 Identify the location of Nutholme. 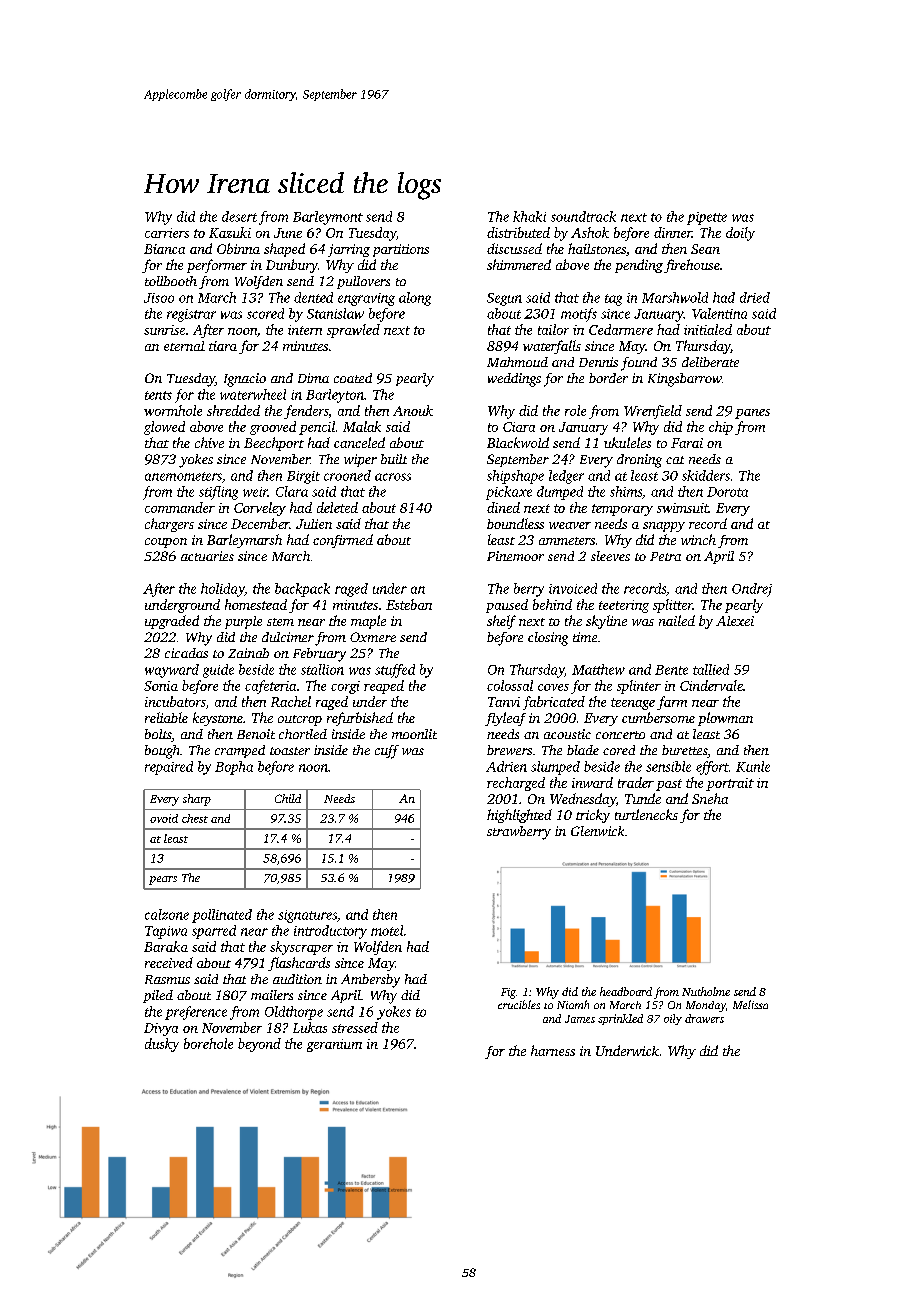
(706, 991).
